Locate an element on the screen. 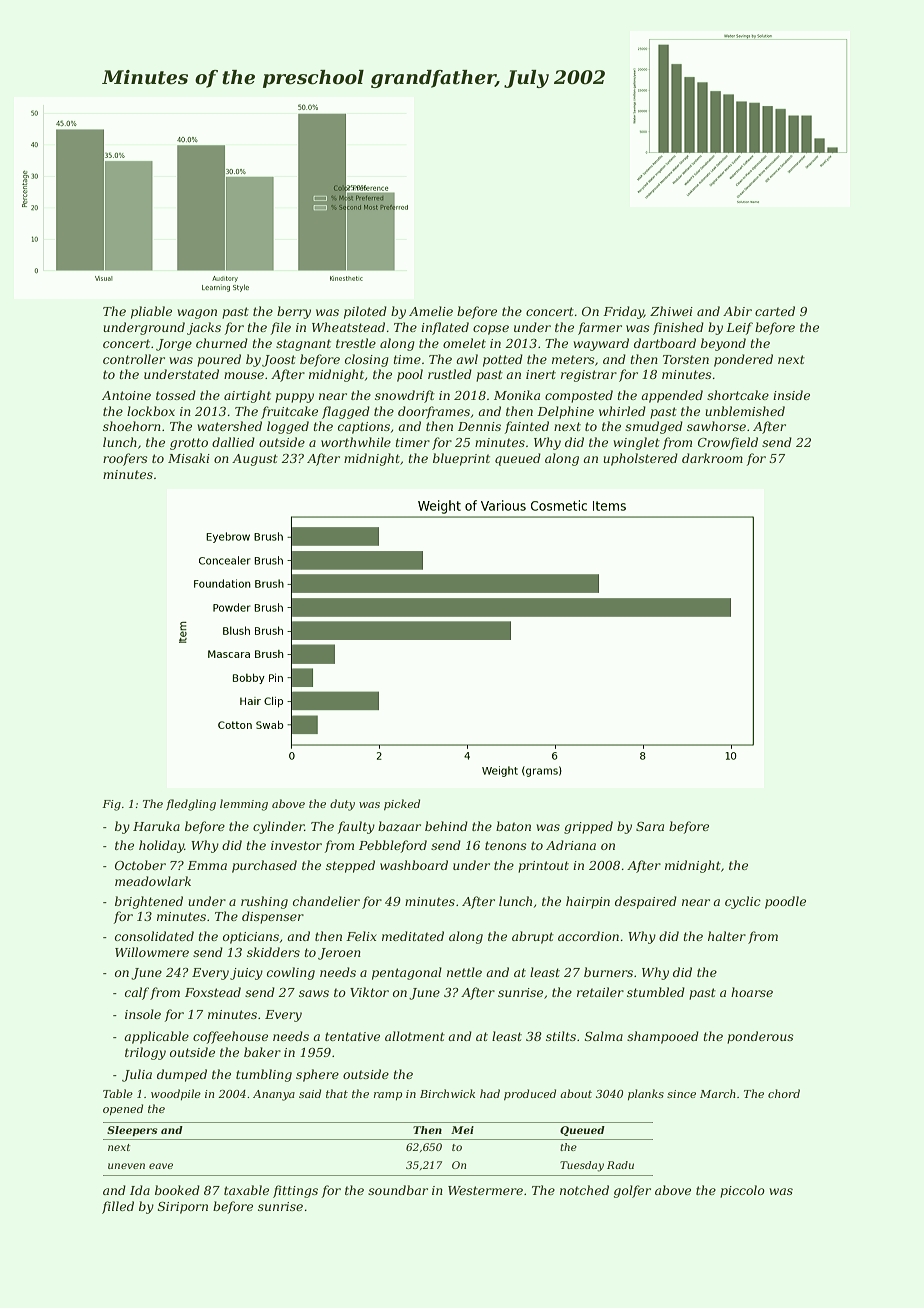 This screenshot has width=924, height=1308. since is located at coordinates (681, 1094).
